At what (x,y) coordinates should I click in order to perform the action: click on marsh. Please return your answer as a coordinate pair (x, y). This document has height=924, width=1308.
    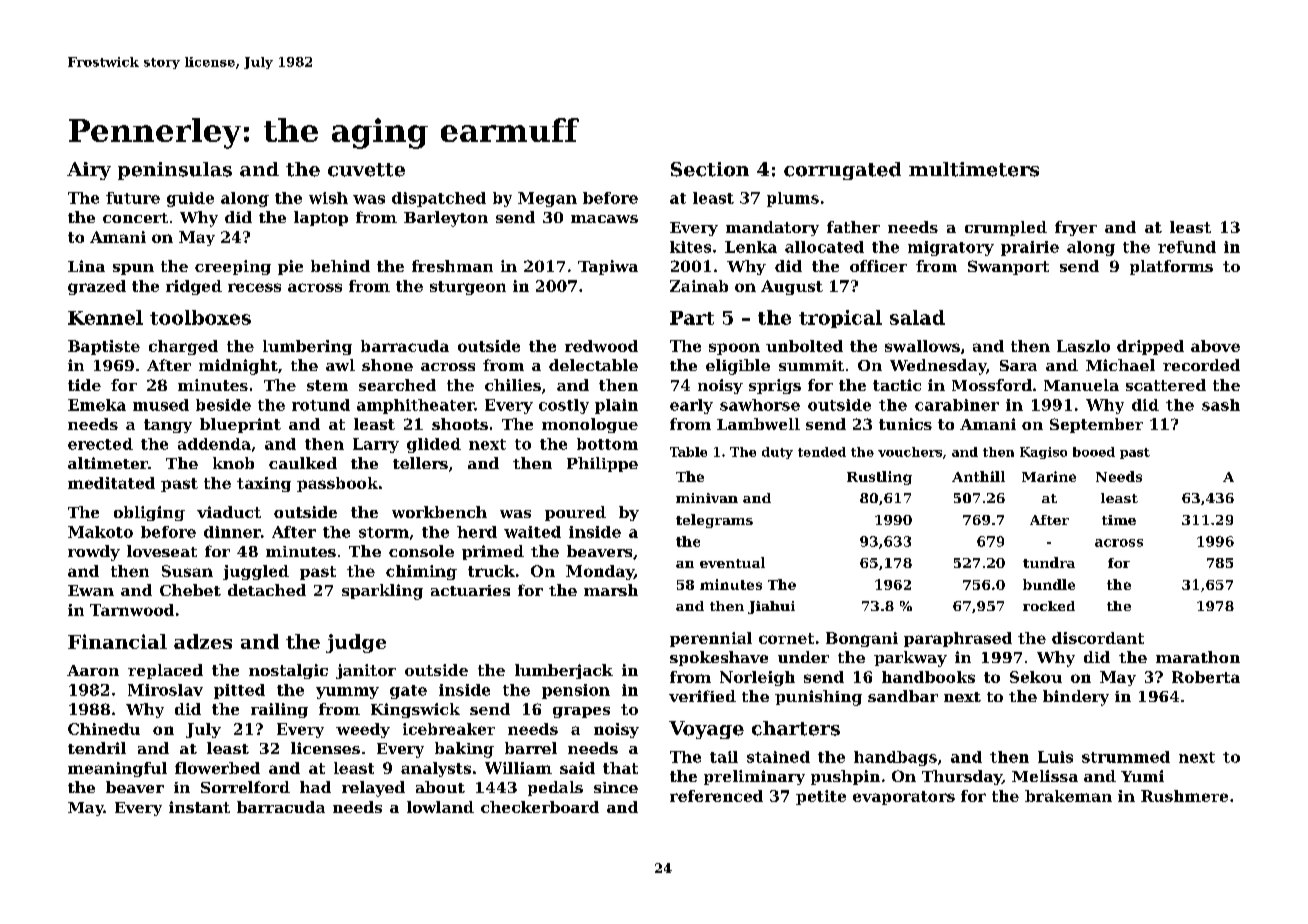
    Looking at the image, I should click on (611, 590).
